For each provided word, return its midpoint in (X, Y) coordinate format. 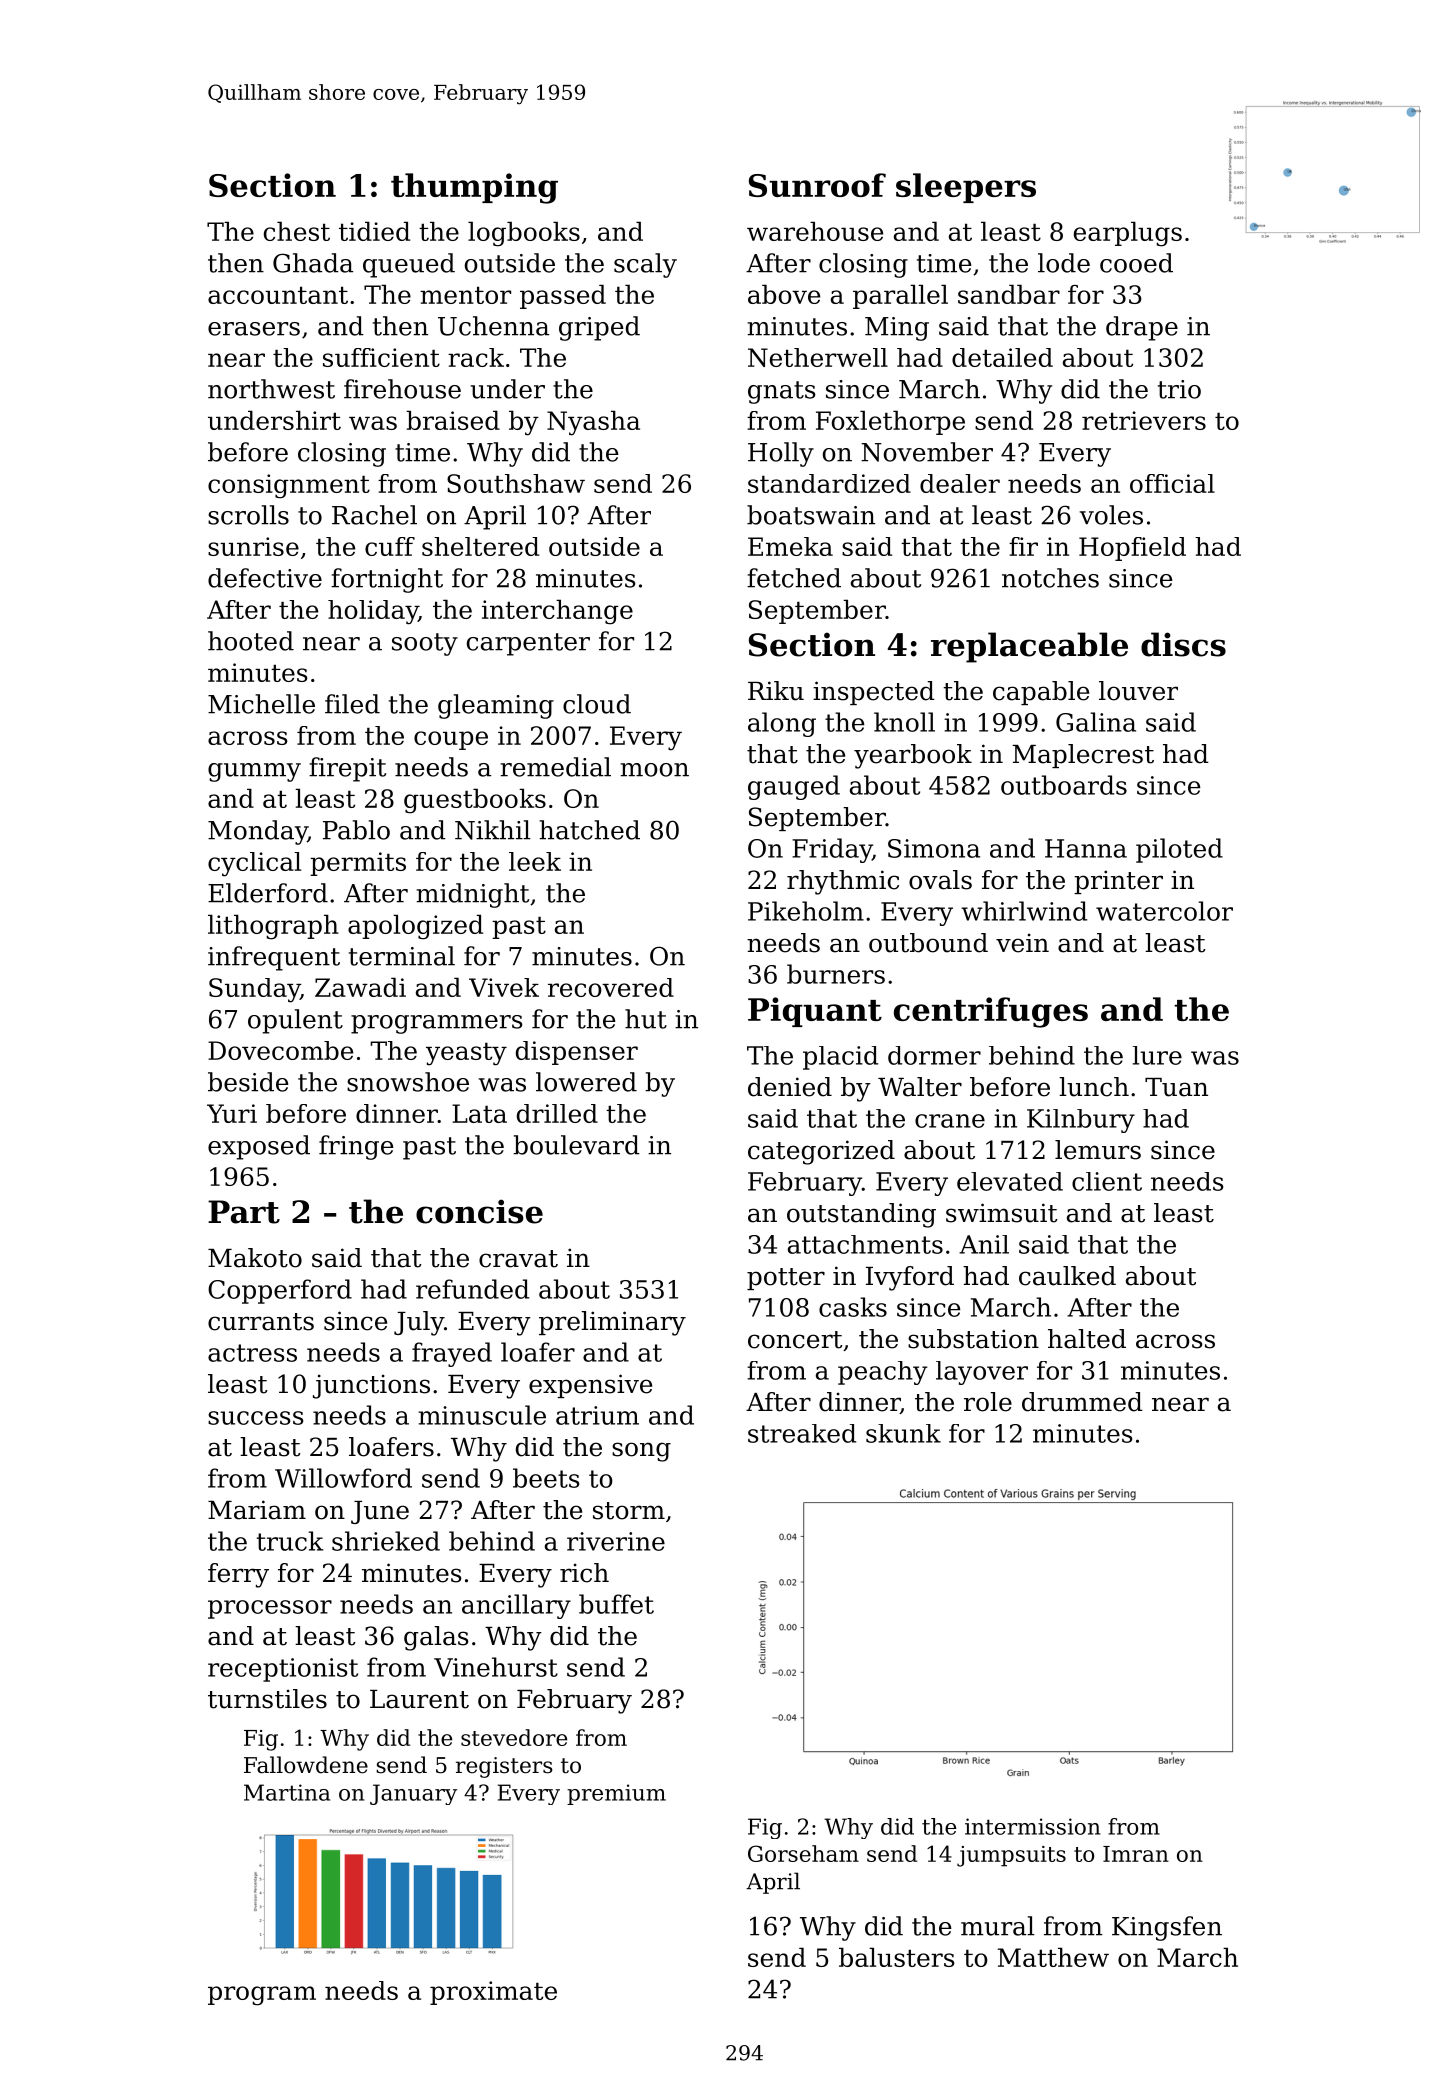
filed (352, 704)
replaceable (1029, 647)
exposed (259, 1147)
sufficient (381, 357)
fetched (794, 578)
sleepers (966, 188)
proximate (493, 1993)
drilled (557, 1113)
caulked (1067, 1276)
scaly (645, 265)
